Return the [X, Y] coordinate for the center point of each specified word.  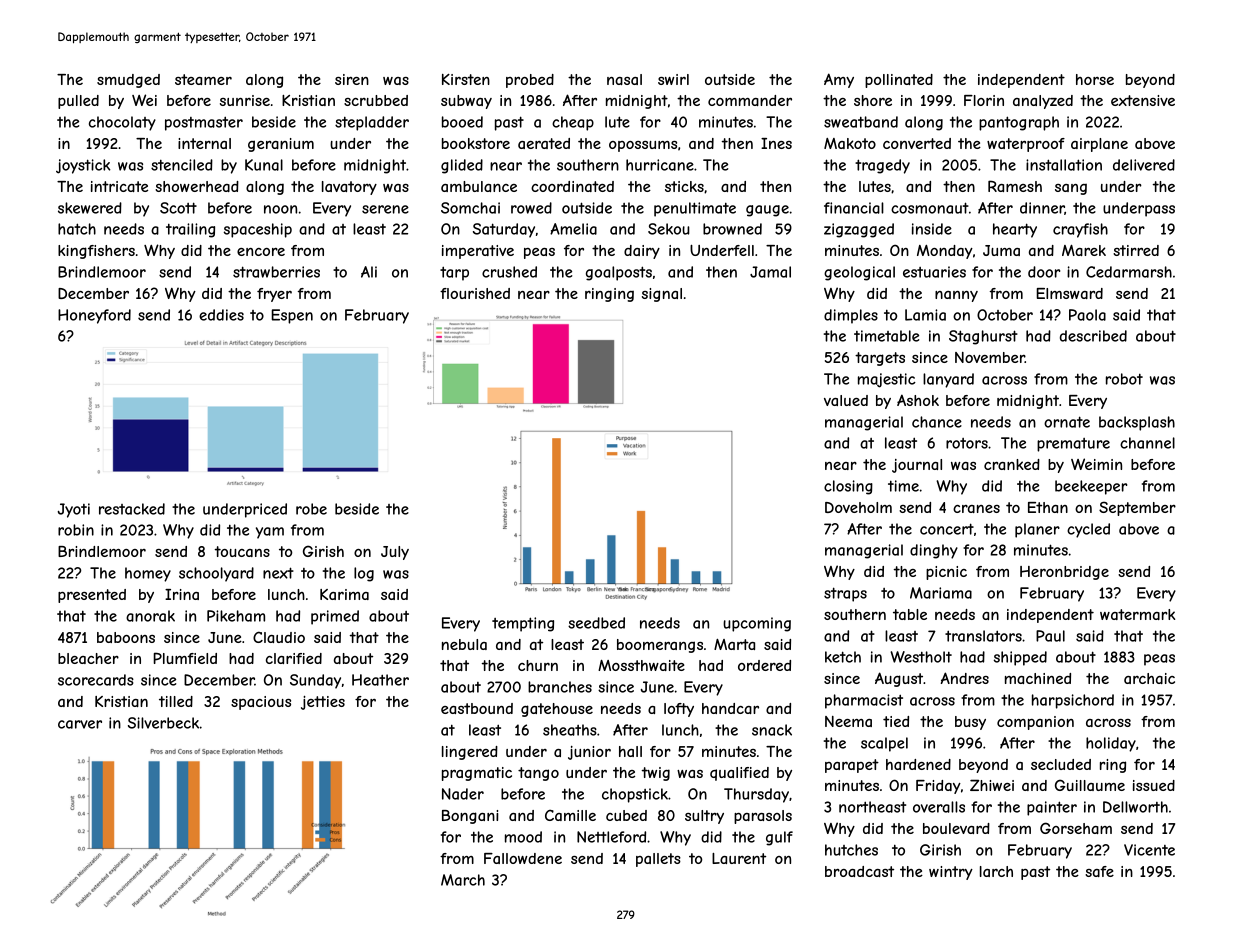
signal [662, 295]
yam [270, 533]
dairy [642, 252]
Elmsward [1069, 293]
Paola [1087, 315]
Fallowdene [523, 858]
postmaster [204, 123]
